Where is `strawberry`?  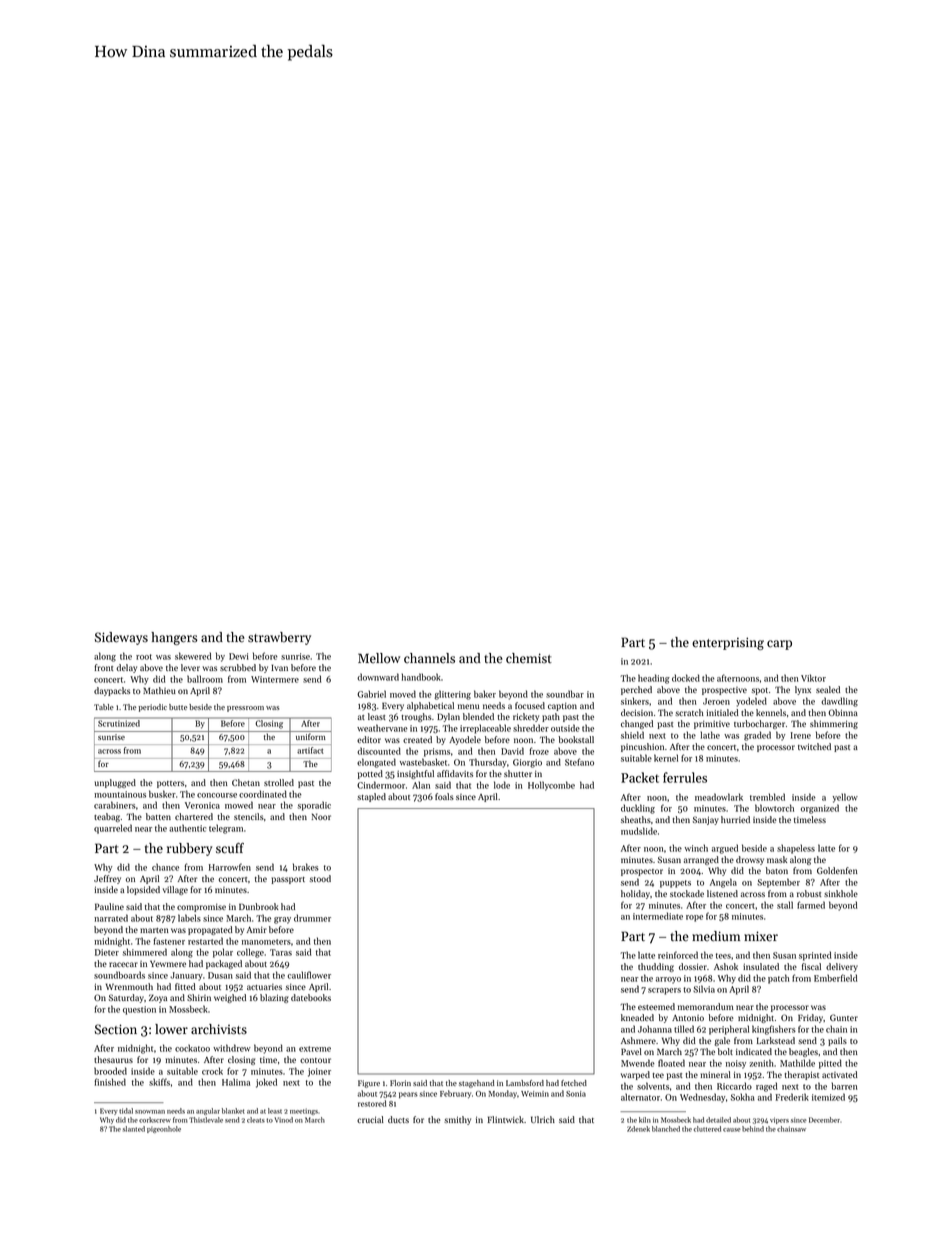 strawberry is located at coordinates (279, 638).
